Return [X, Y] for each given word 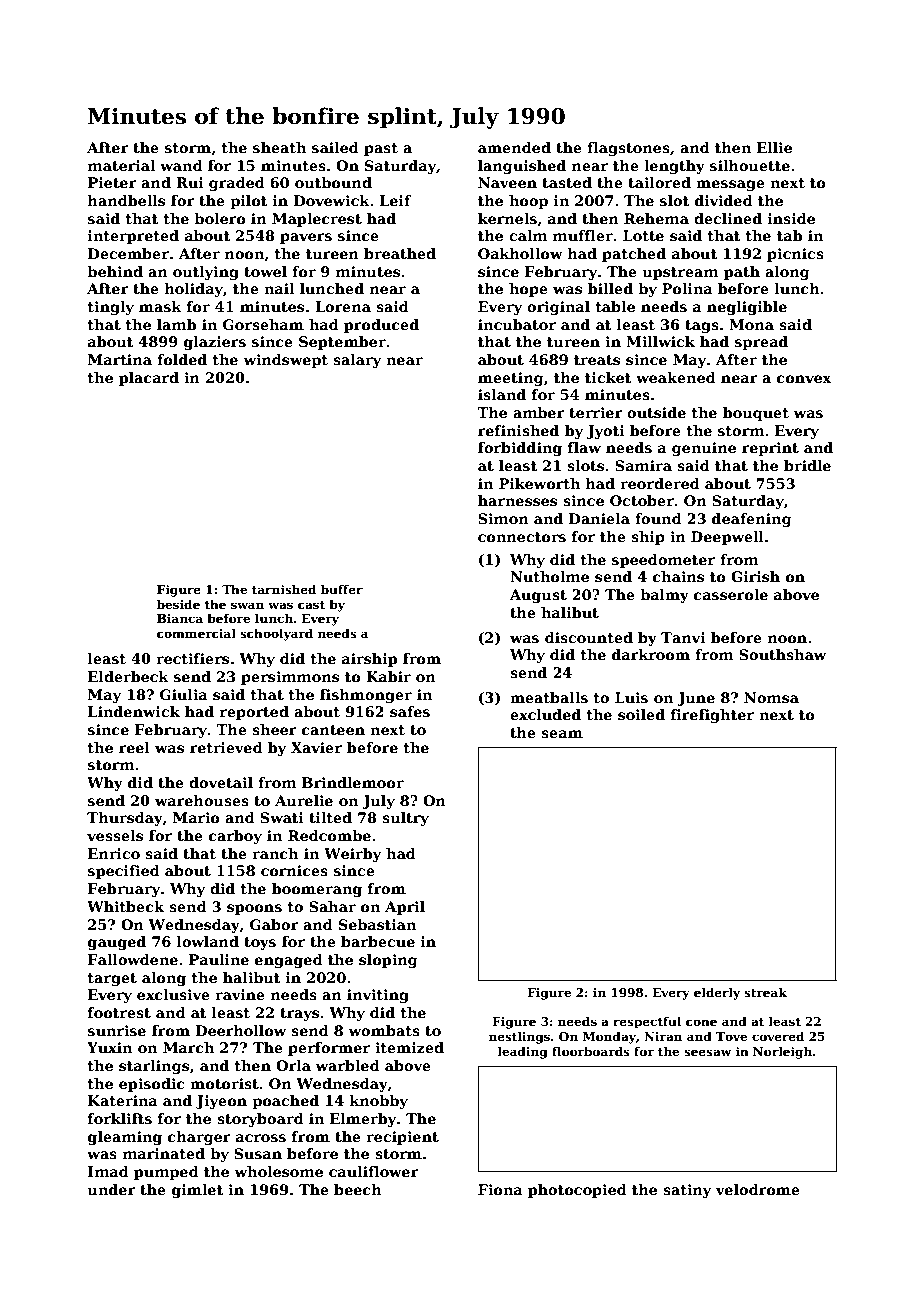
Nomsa [771, 697]
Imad [108, 1171]
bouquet [756, 414]
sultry [405, 819]
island [502, 394]
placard [149, 379]
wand [181, 165]
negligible [747, 308]
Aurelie [304, 800]
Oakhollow [520, 253]
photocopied [577, 1191]
